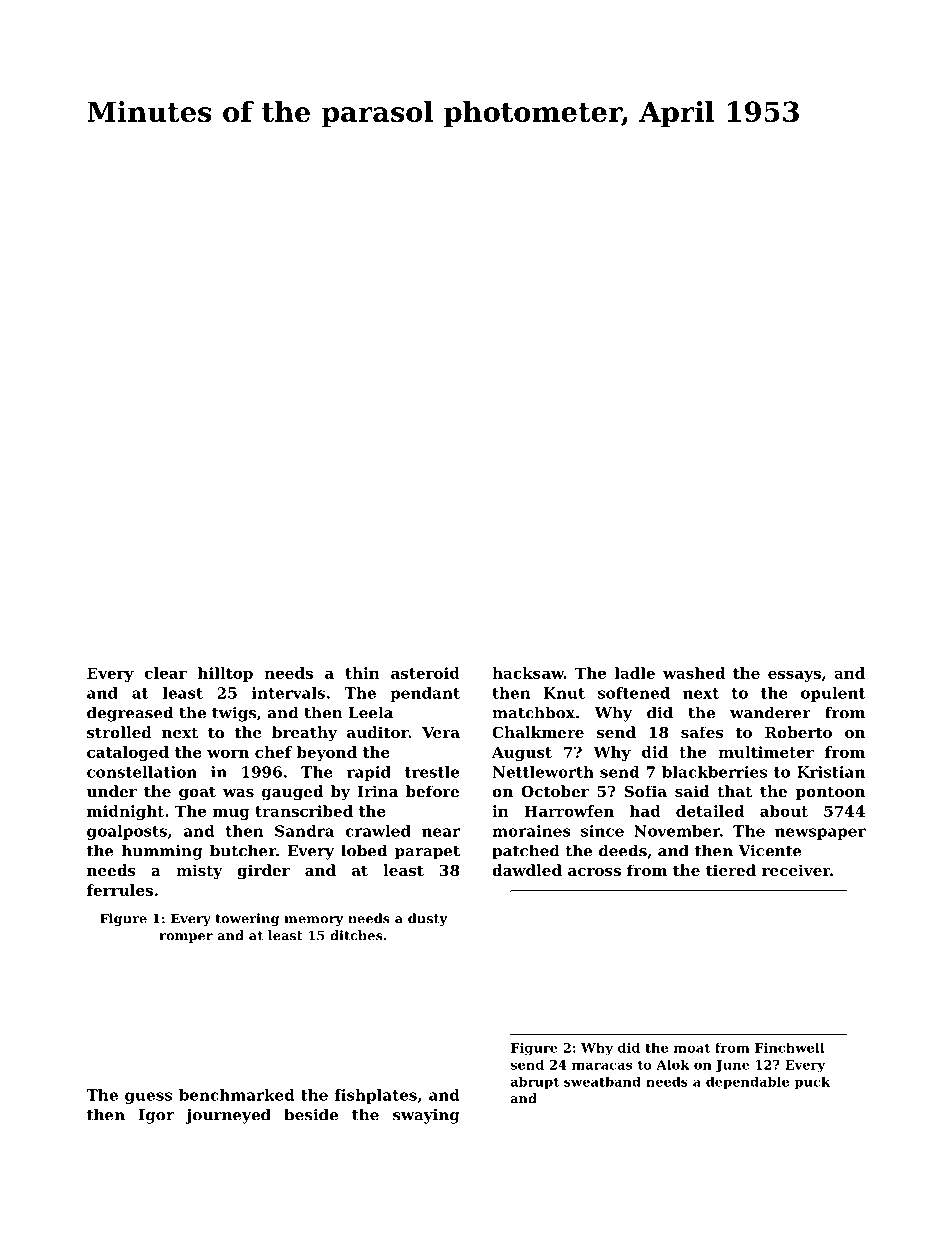 The width and height of the image is (952, 1233). Describe the element at coordinates (796, 870) in the image. I see `receiver` at that location.
